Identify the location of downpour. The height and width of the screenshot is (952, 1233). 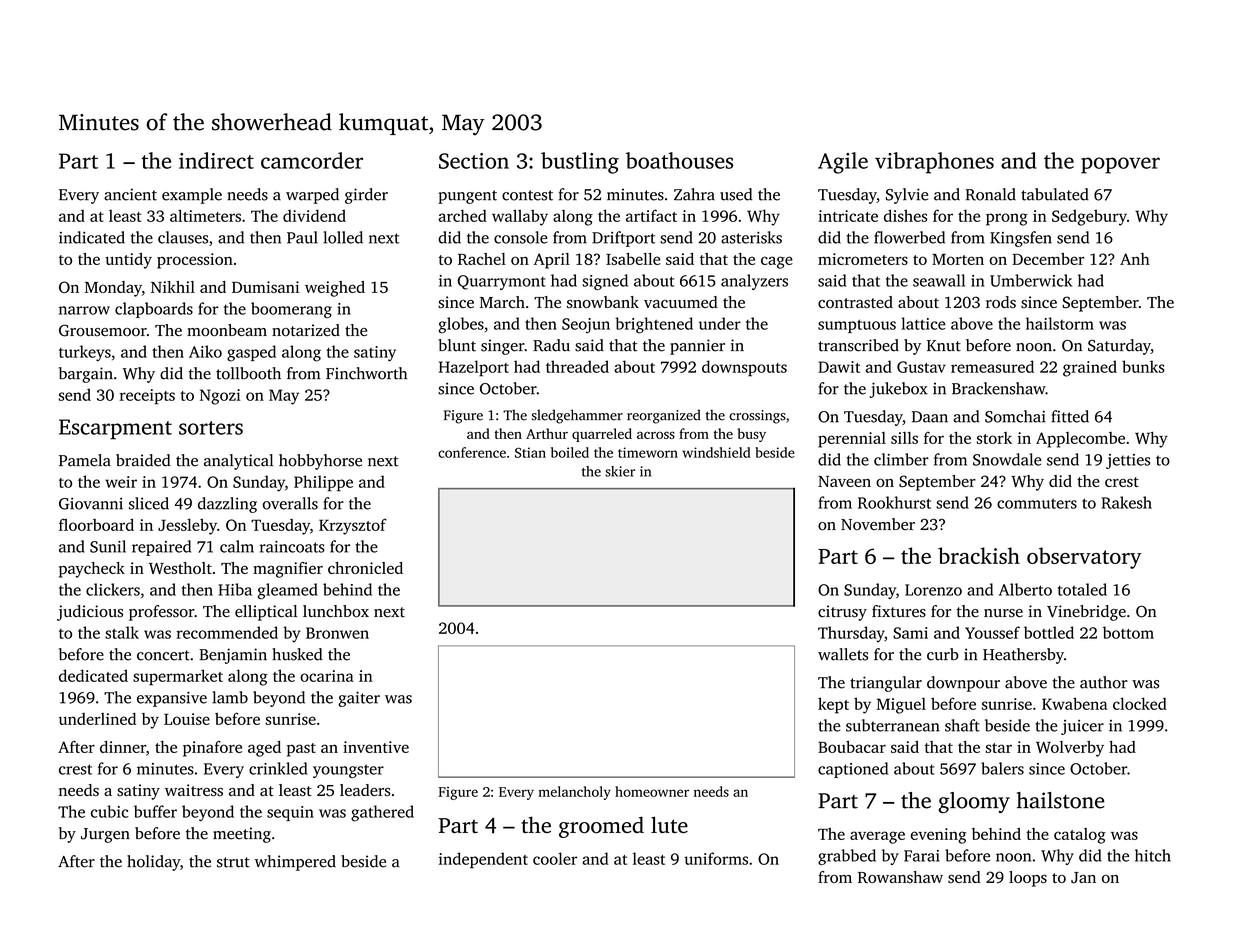
(963, 684).
